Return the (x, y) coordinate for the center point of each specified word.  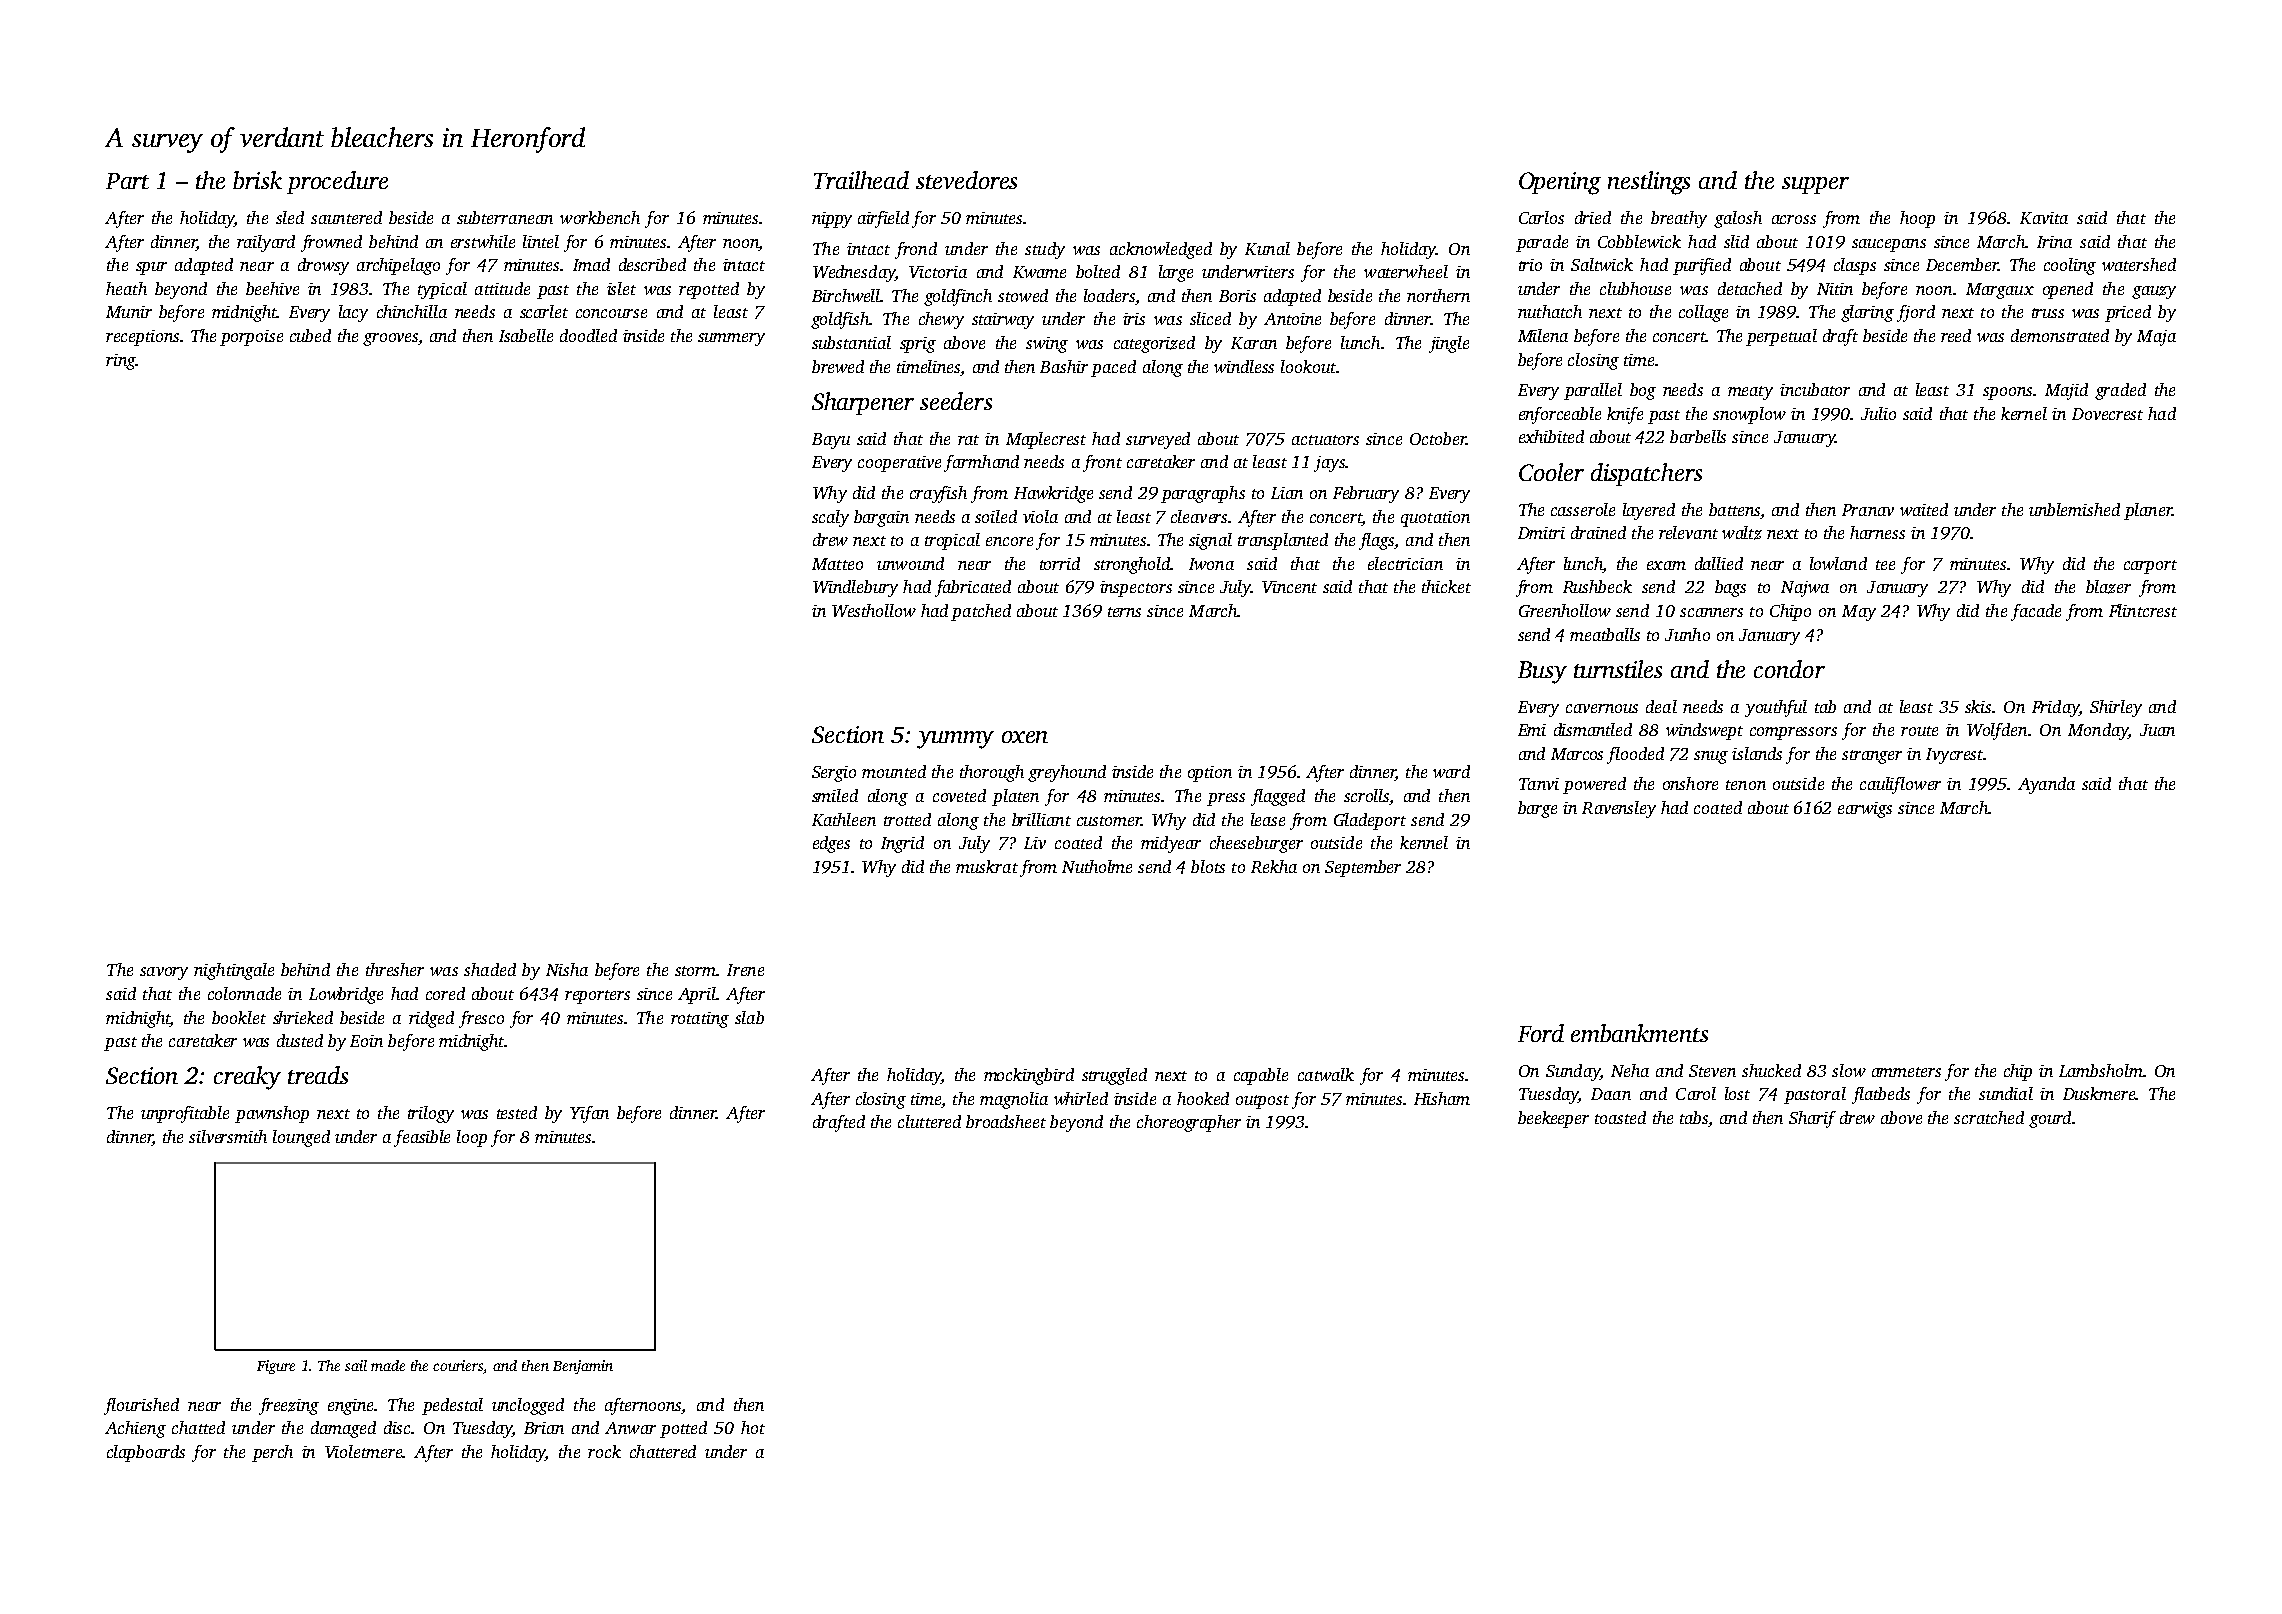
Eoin (366, 1041)
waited (1924, 509)
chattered (663, 1451)
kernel (2024, 413)
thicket (1446, 586)
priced (2128, 313)
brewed (838, 366)
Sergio (834, 774)
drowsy (323, 266)
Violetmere (363, 1451)
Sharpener (863, 403)
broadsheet (1006, 1121)
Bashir (1064, 366)
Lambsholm (2101, 1070)
